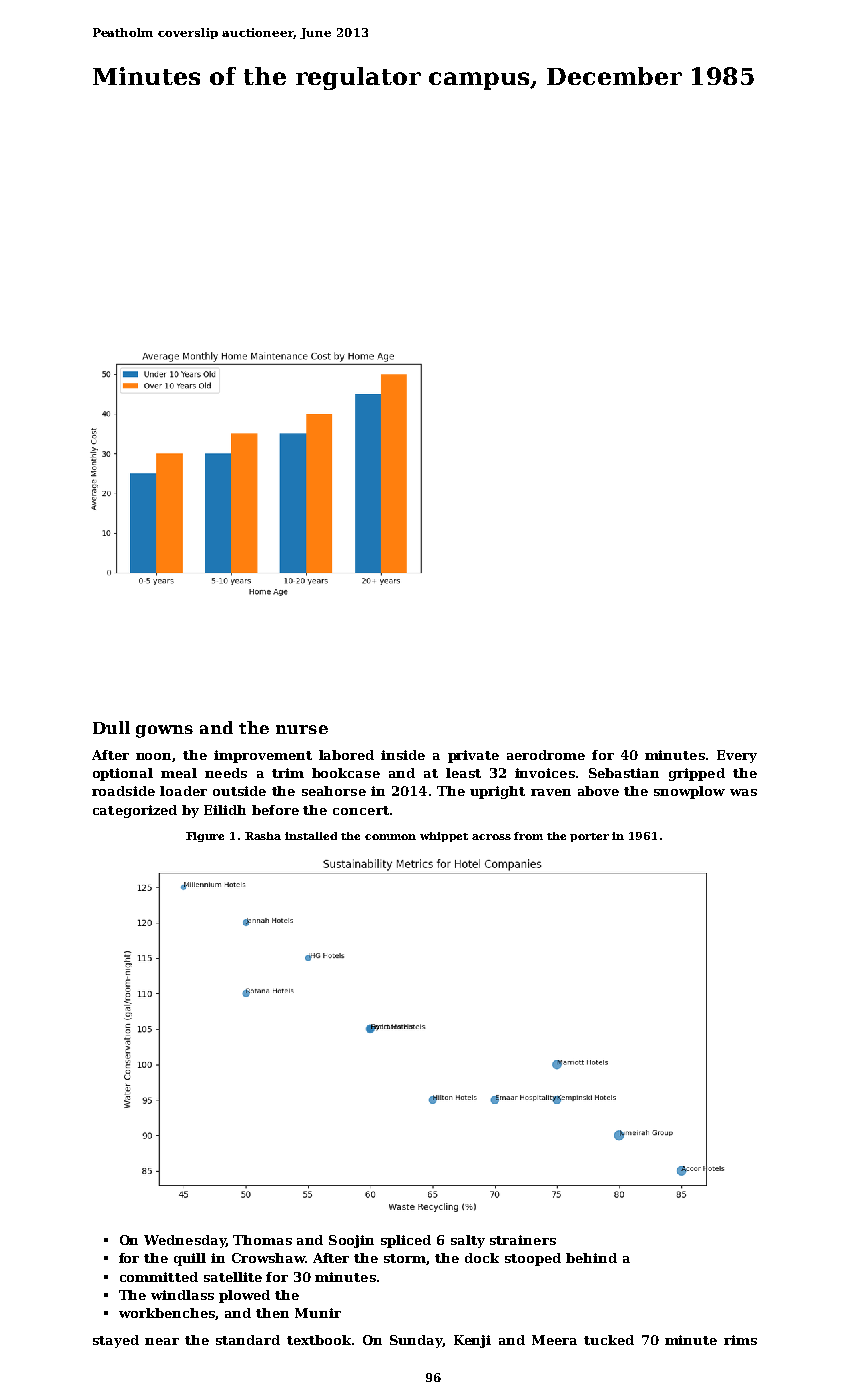 This screenshot has height=1400, width=849. What do you see at coordinates (472, 1341) in the screenshot?
I see `Kenji` at bounding box center [472, 1341].
